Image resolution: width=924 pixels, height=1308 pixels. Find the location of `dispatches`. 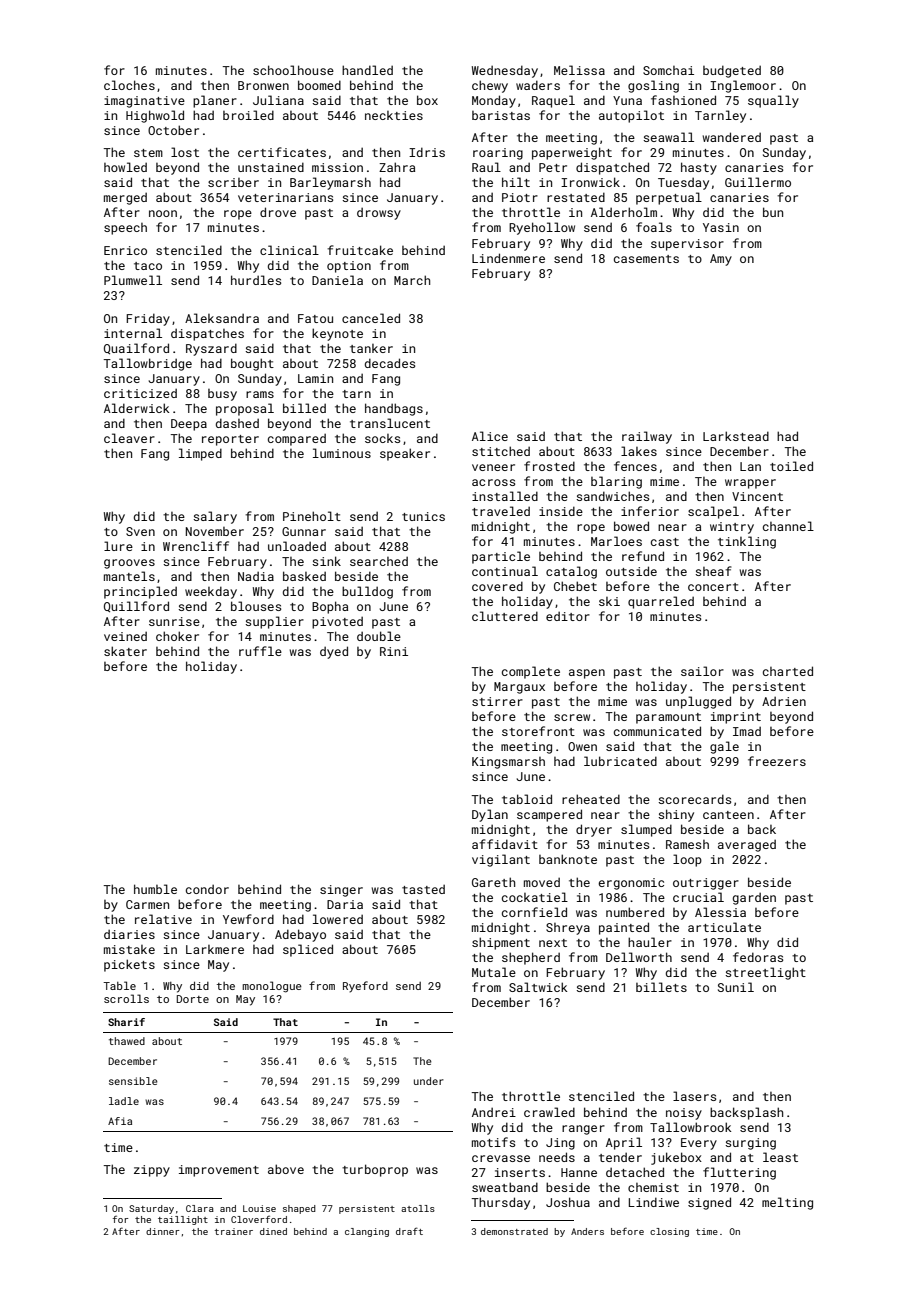

dispatches is located at coordinates (207, 335).
